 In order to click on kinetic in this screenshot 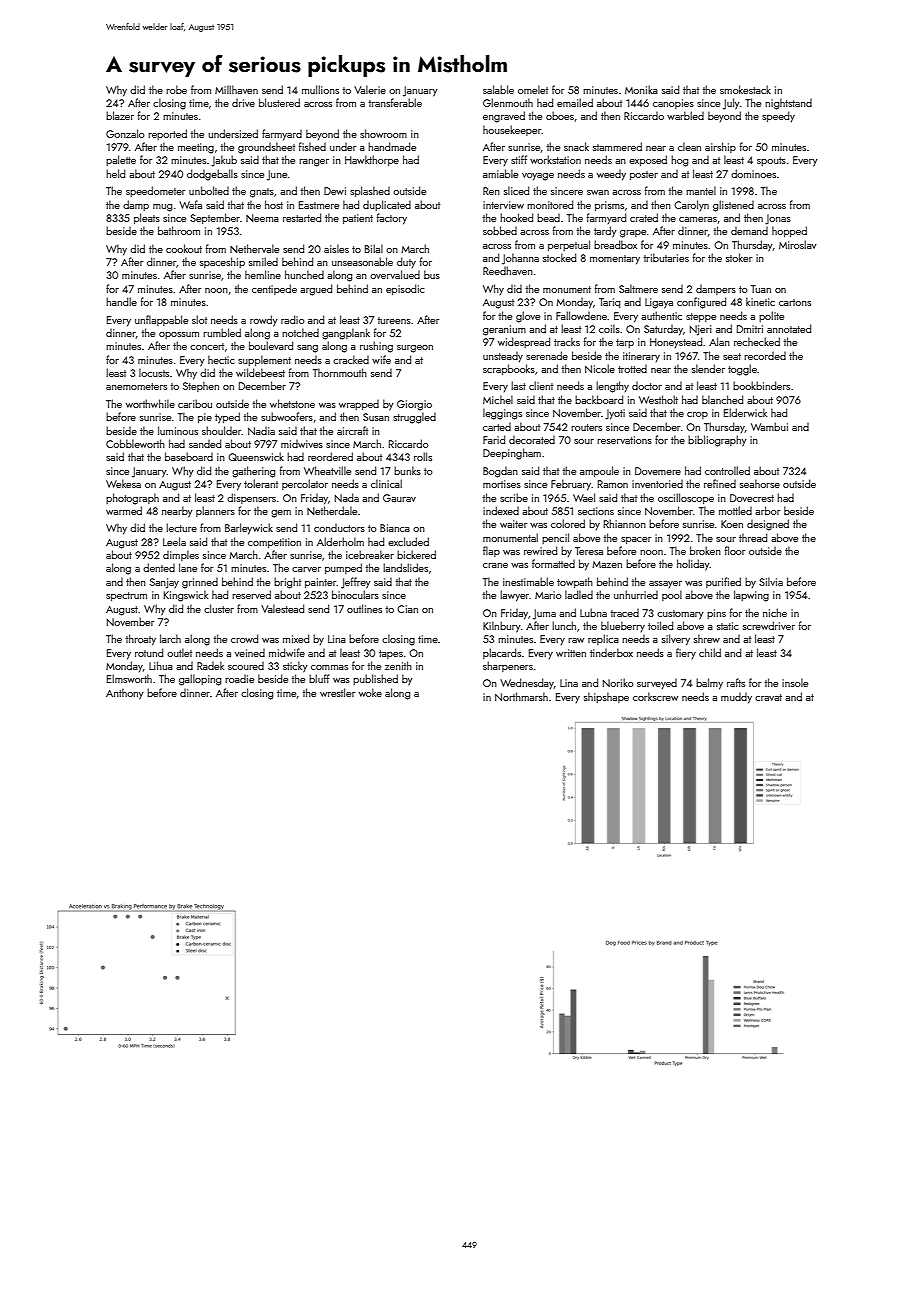, I will do `click(760, 301)`.
